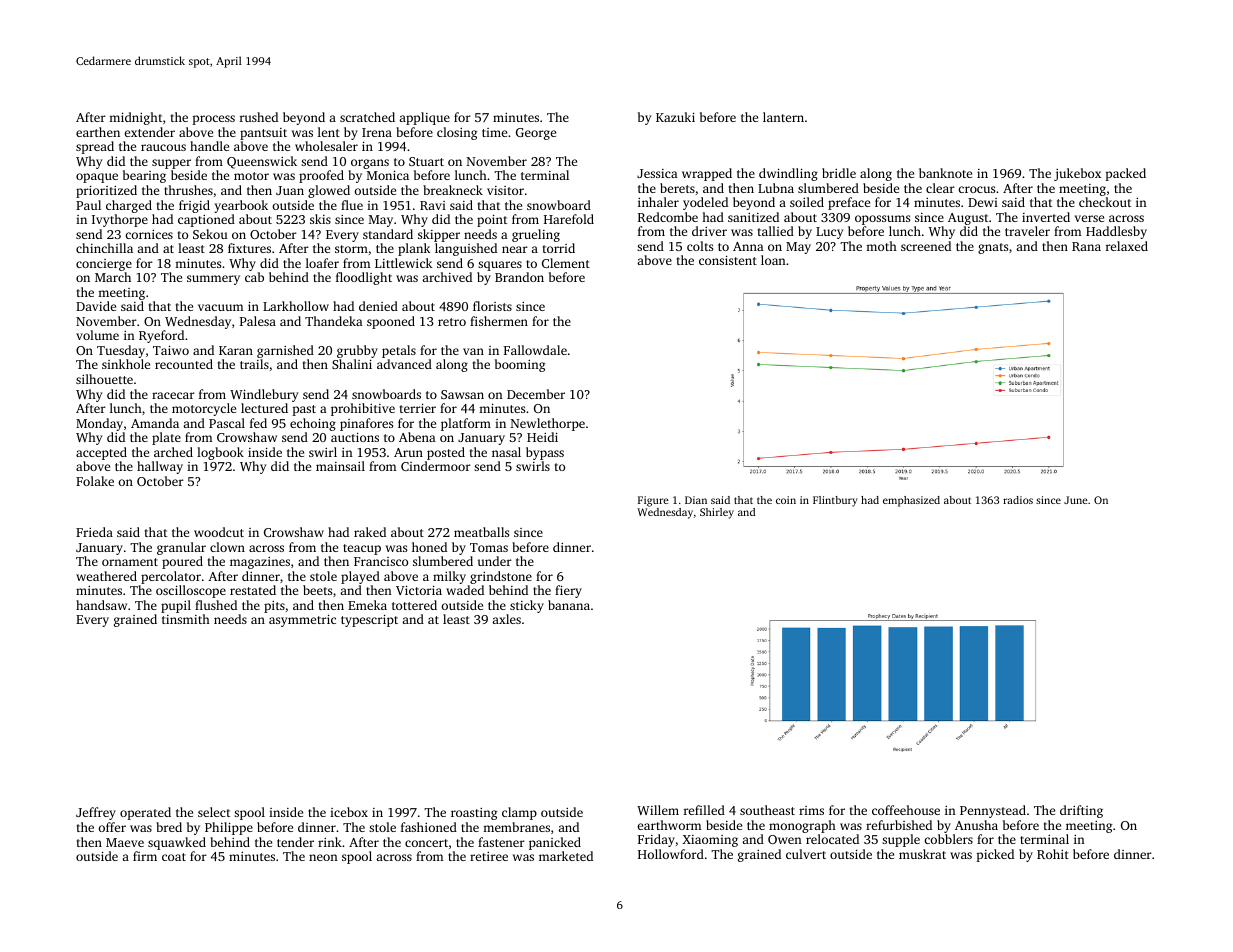 This document has height=952, width=1233. Describe the element at coordinates (545, 453) in the document. I see `bypass` at that location.
